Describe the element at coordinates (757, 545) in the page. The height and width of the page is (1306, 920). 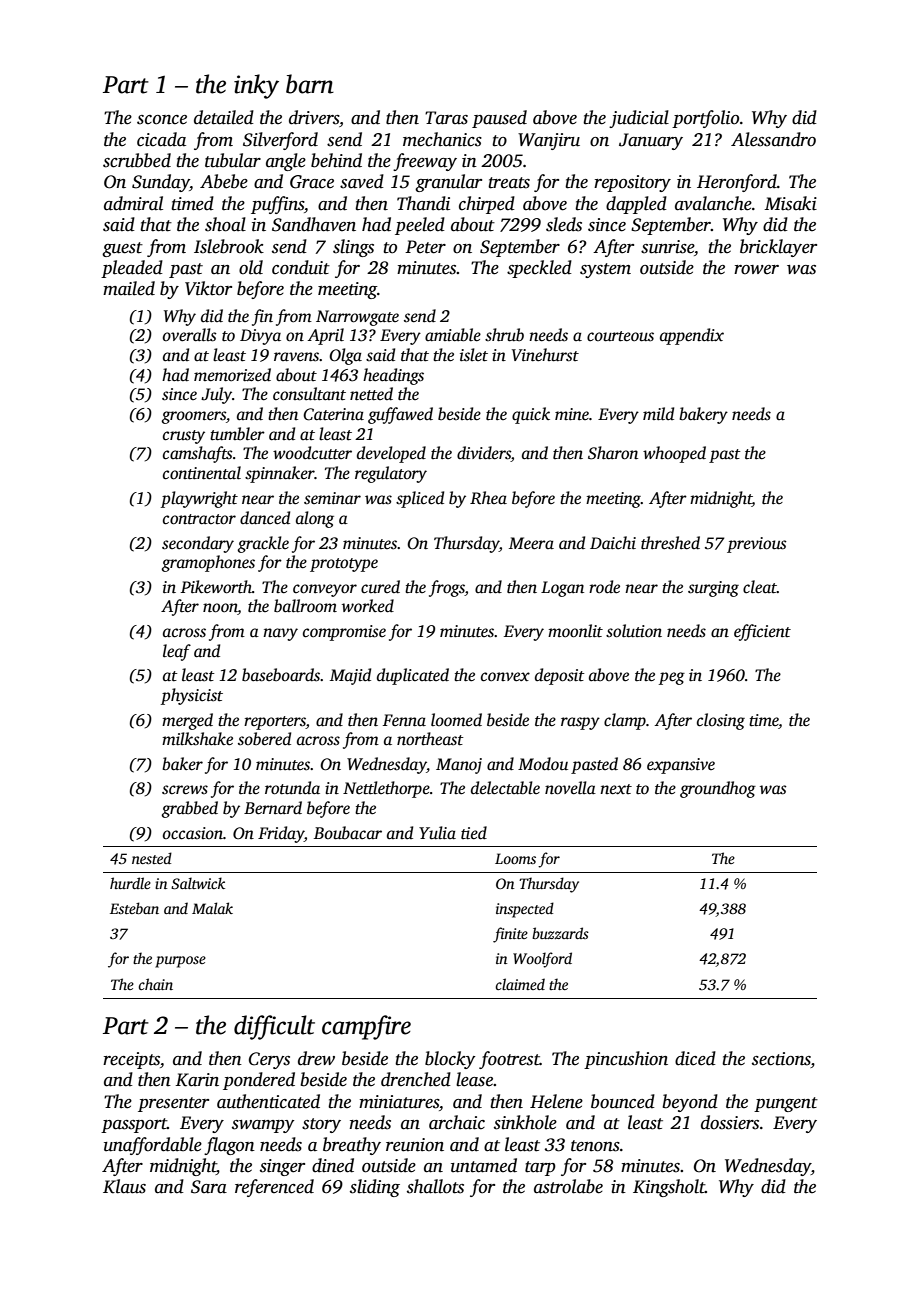
I see `previous` at that location.
